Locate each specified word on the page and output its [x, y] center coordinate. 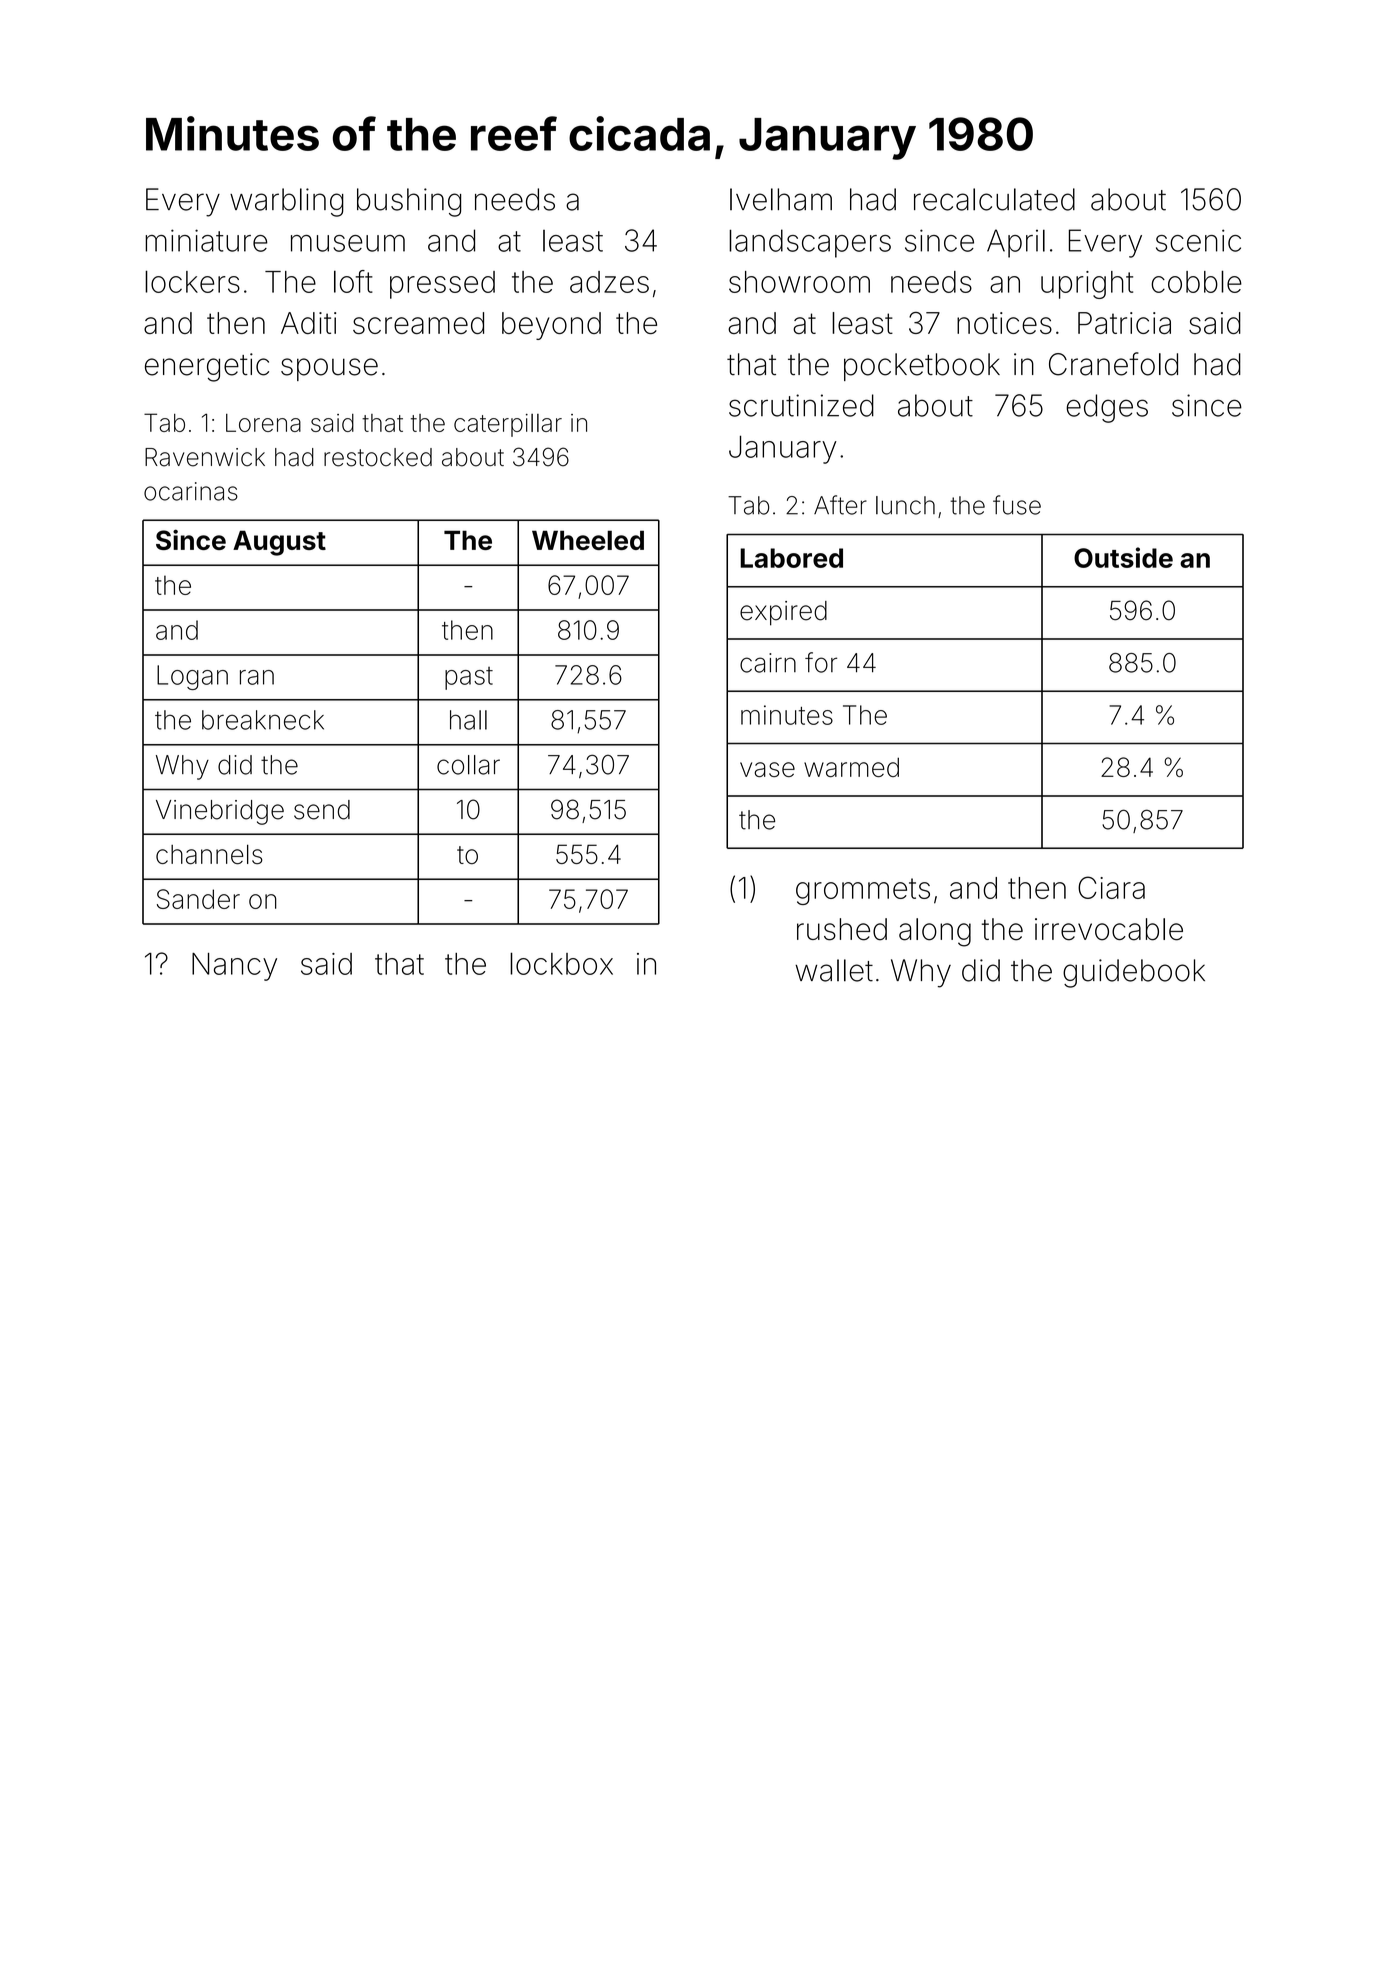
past [469, 678]
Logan [192, 677]
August [279, 543]
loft [353, 281]
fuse [1017, 505]
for [821, 662]
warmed [851, 767]
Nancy [234, 967]
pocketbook [922, 367]
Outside [1123, 557]
